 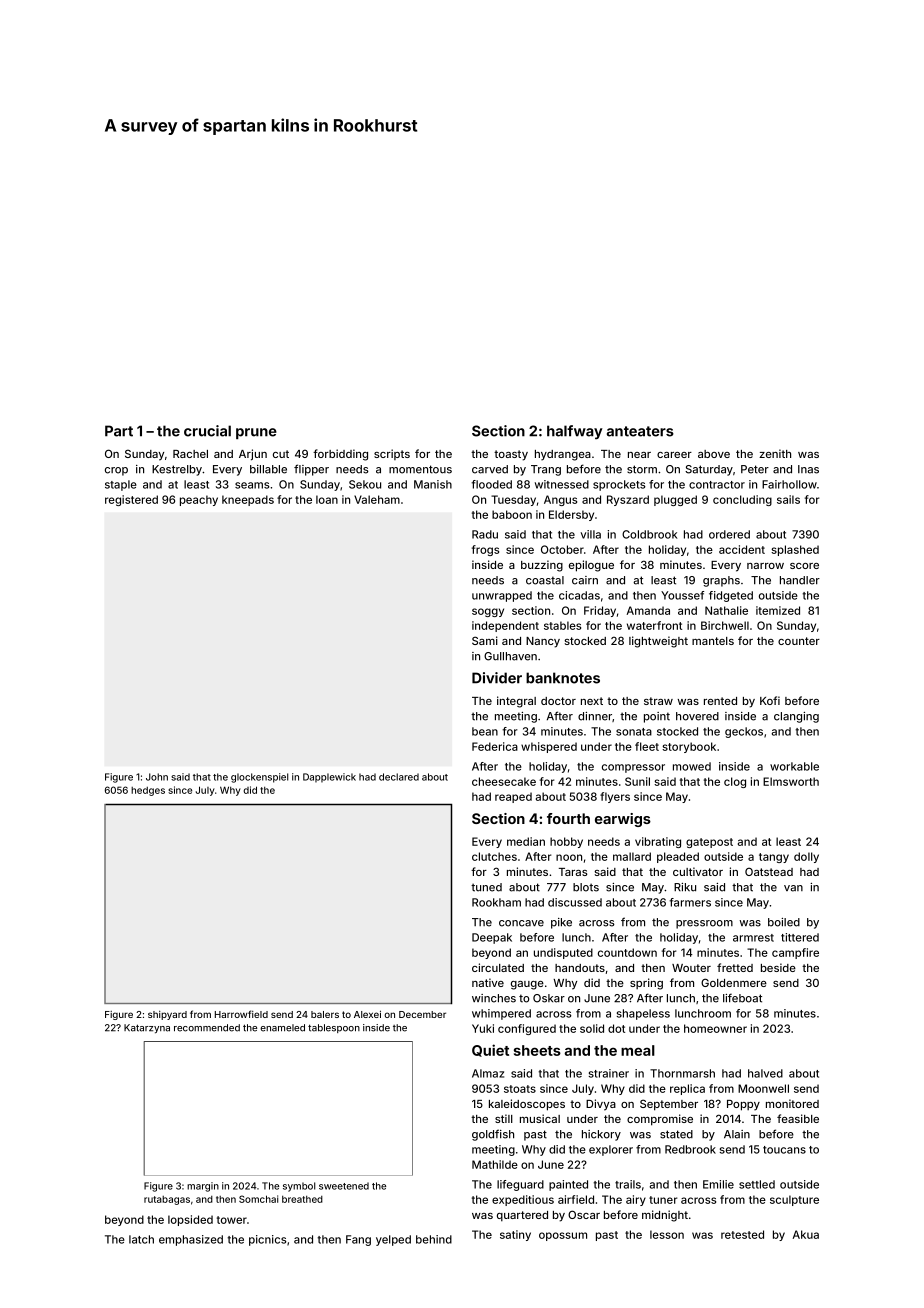 I want to click on mantels, so click(x=713, y=641).
